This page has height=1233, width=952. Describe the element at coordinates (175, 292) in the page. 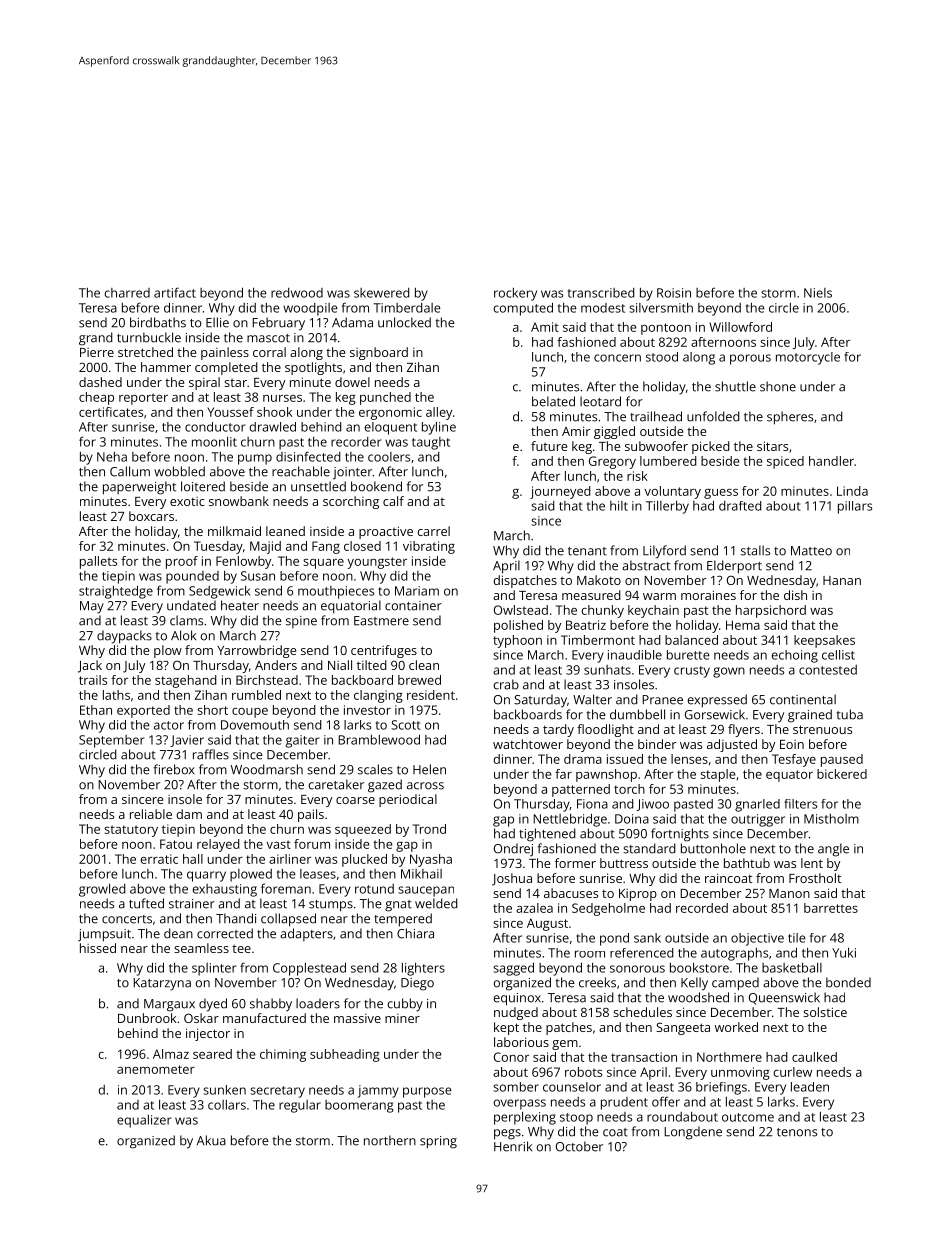

I see `artifact` at that location.
